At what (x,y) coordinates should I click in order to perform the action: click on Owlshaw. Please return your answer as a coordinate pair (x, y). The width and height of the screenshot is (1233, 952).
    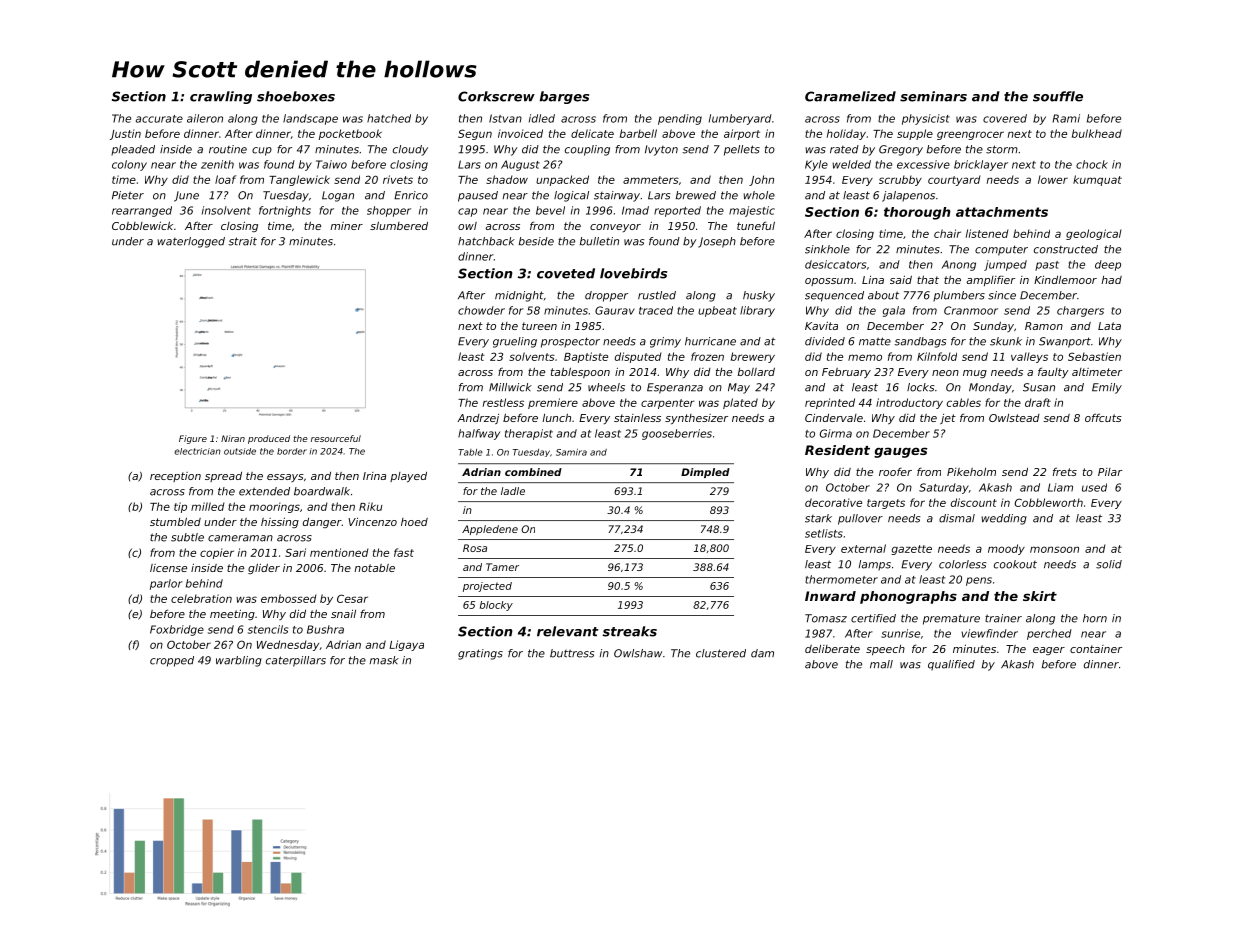
    Looking at the image, I should click on (638, 653).
